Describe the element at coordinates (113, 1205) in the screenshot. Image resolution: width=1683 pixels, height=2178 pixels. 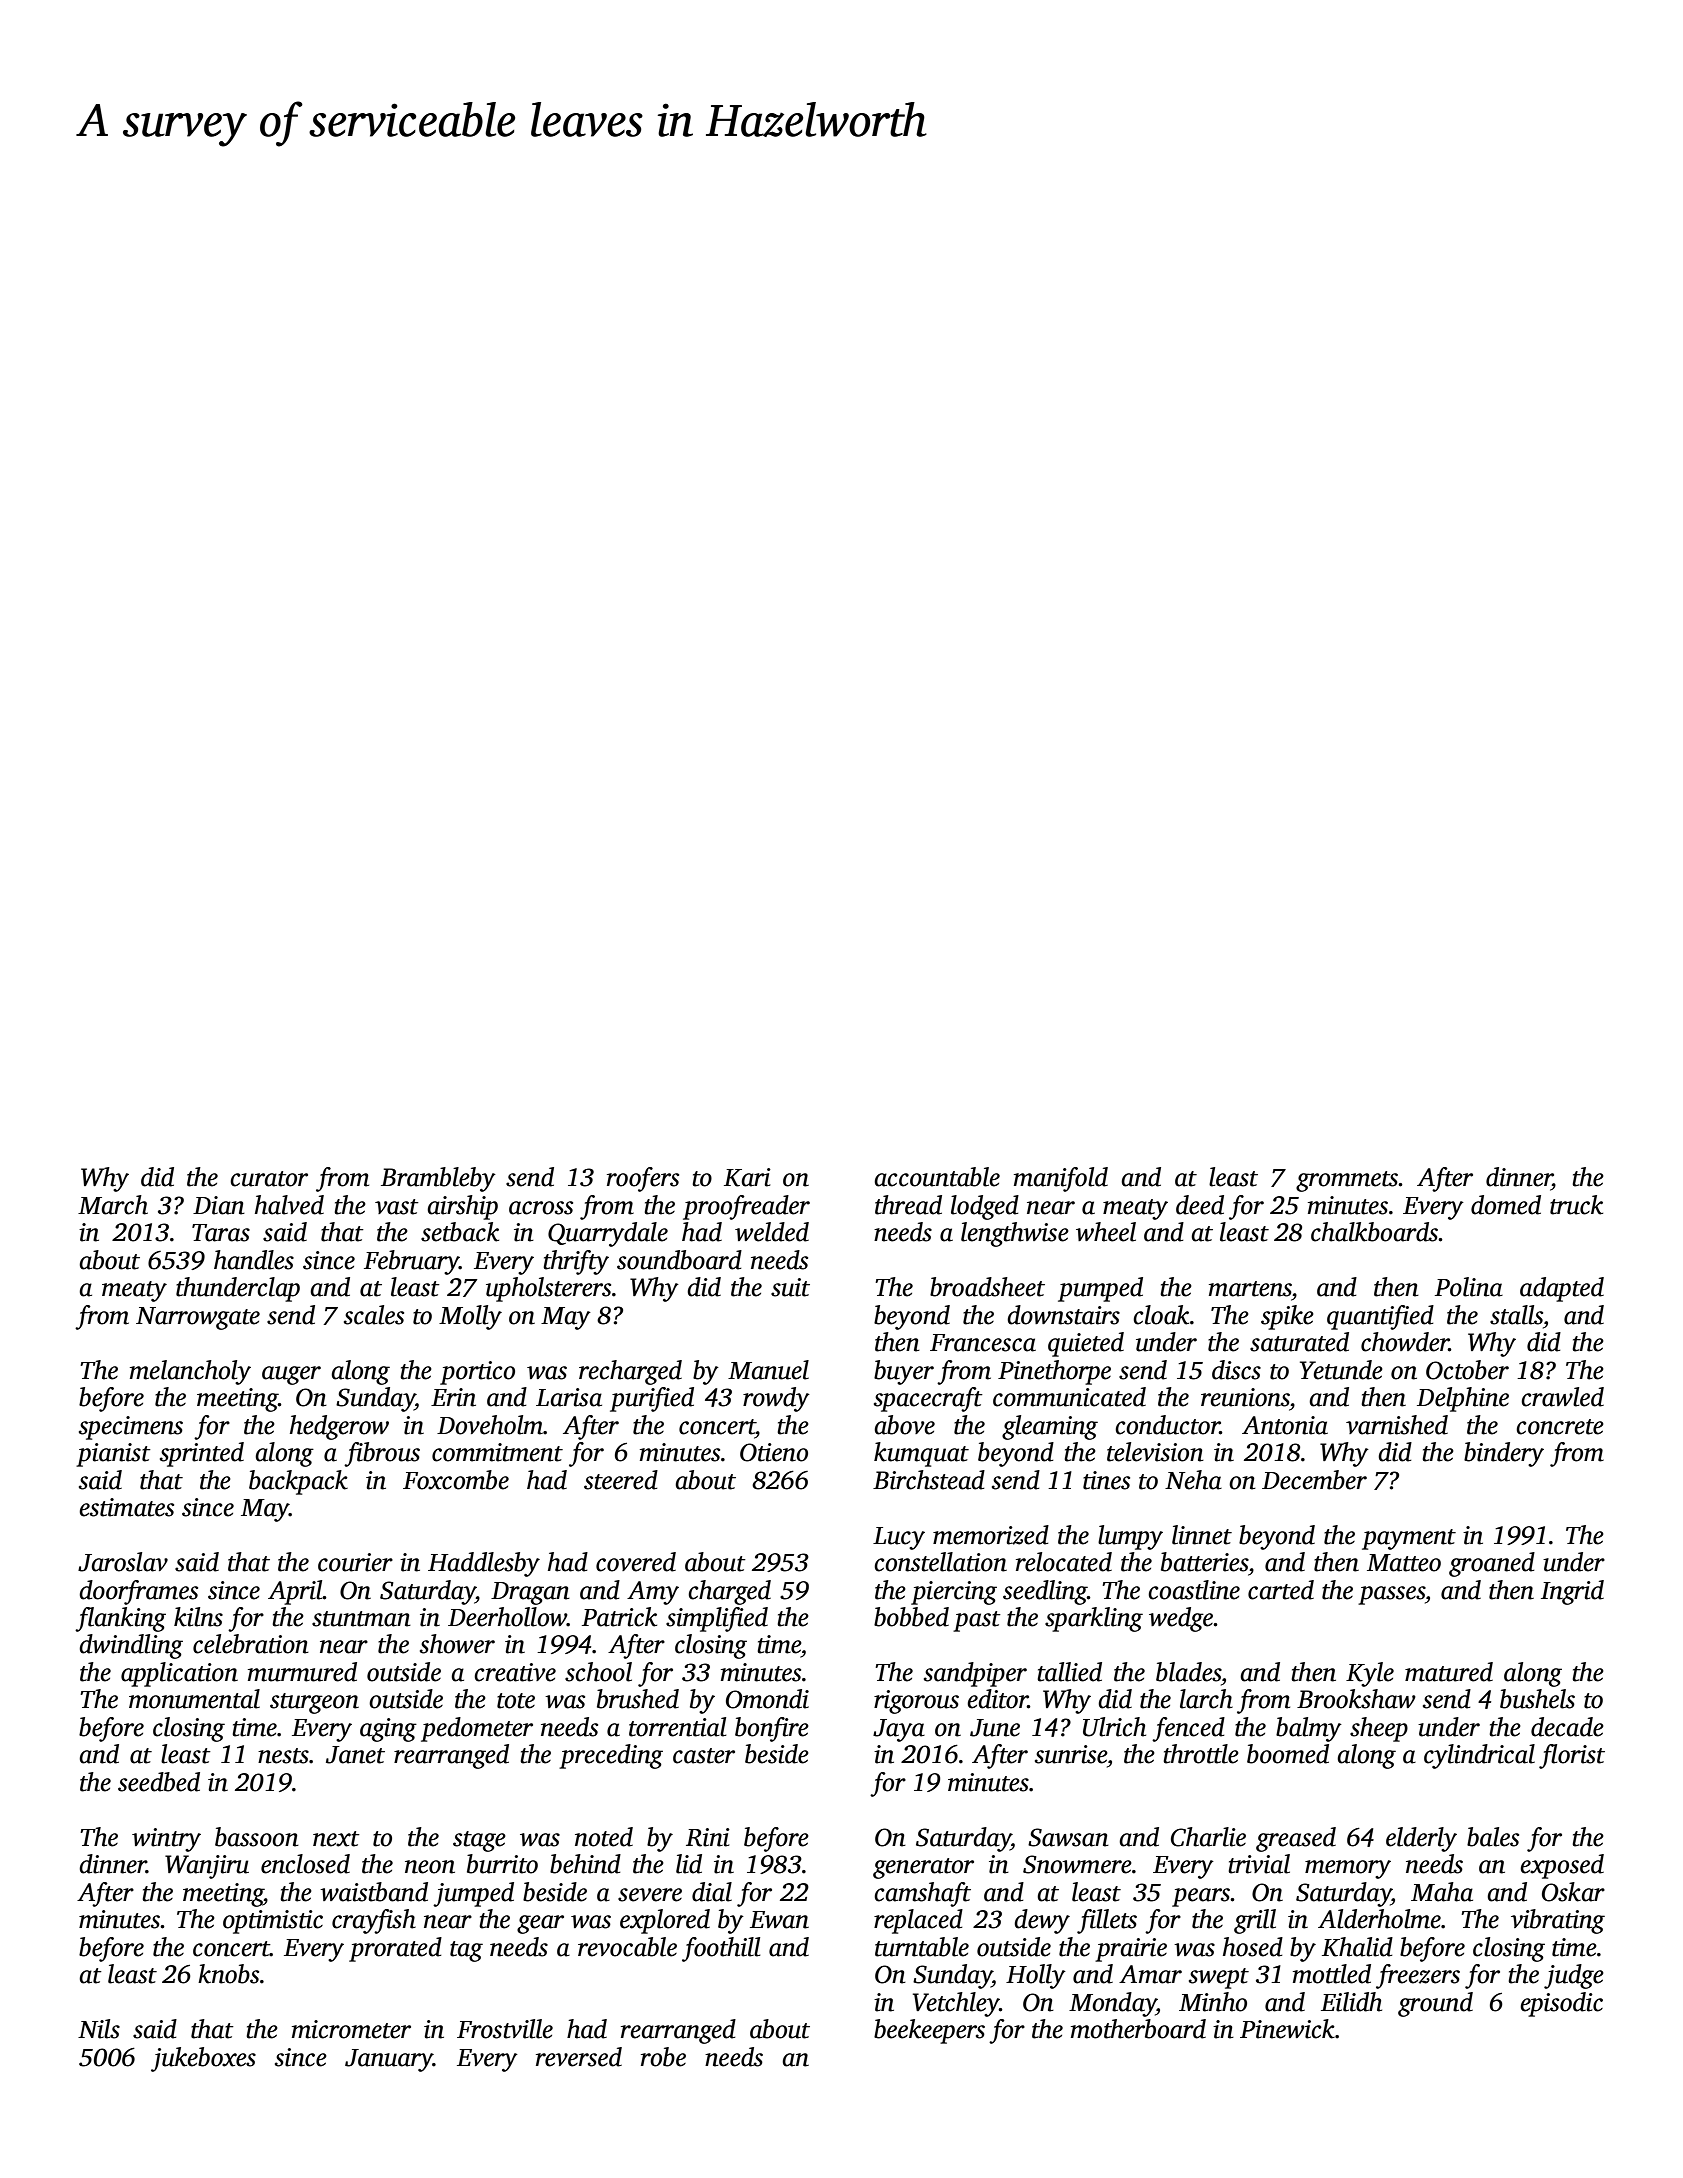
I see `March` at that location.
